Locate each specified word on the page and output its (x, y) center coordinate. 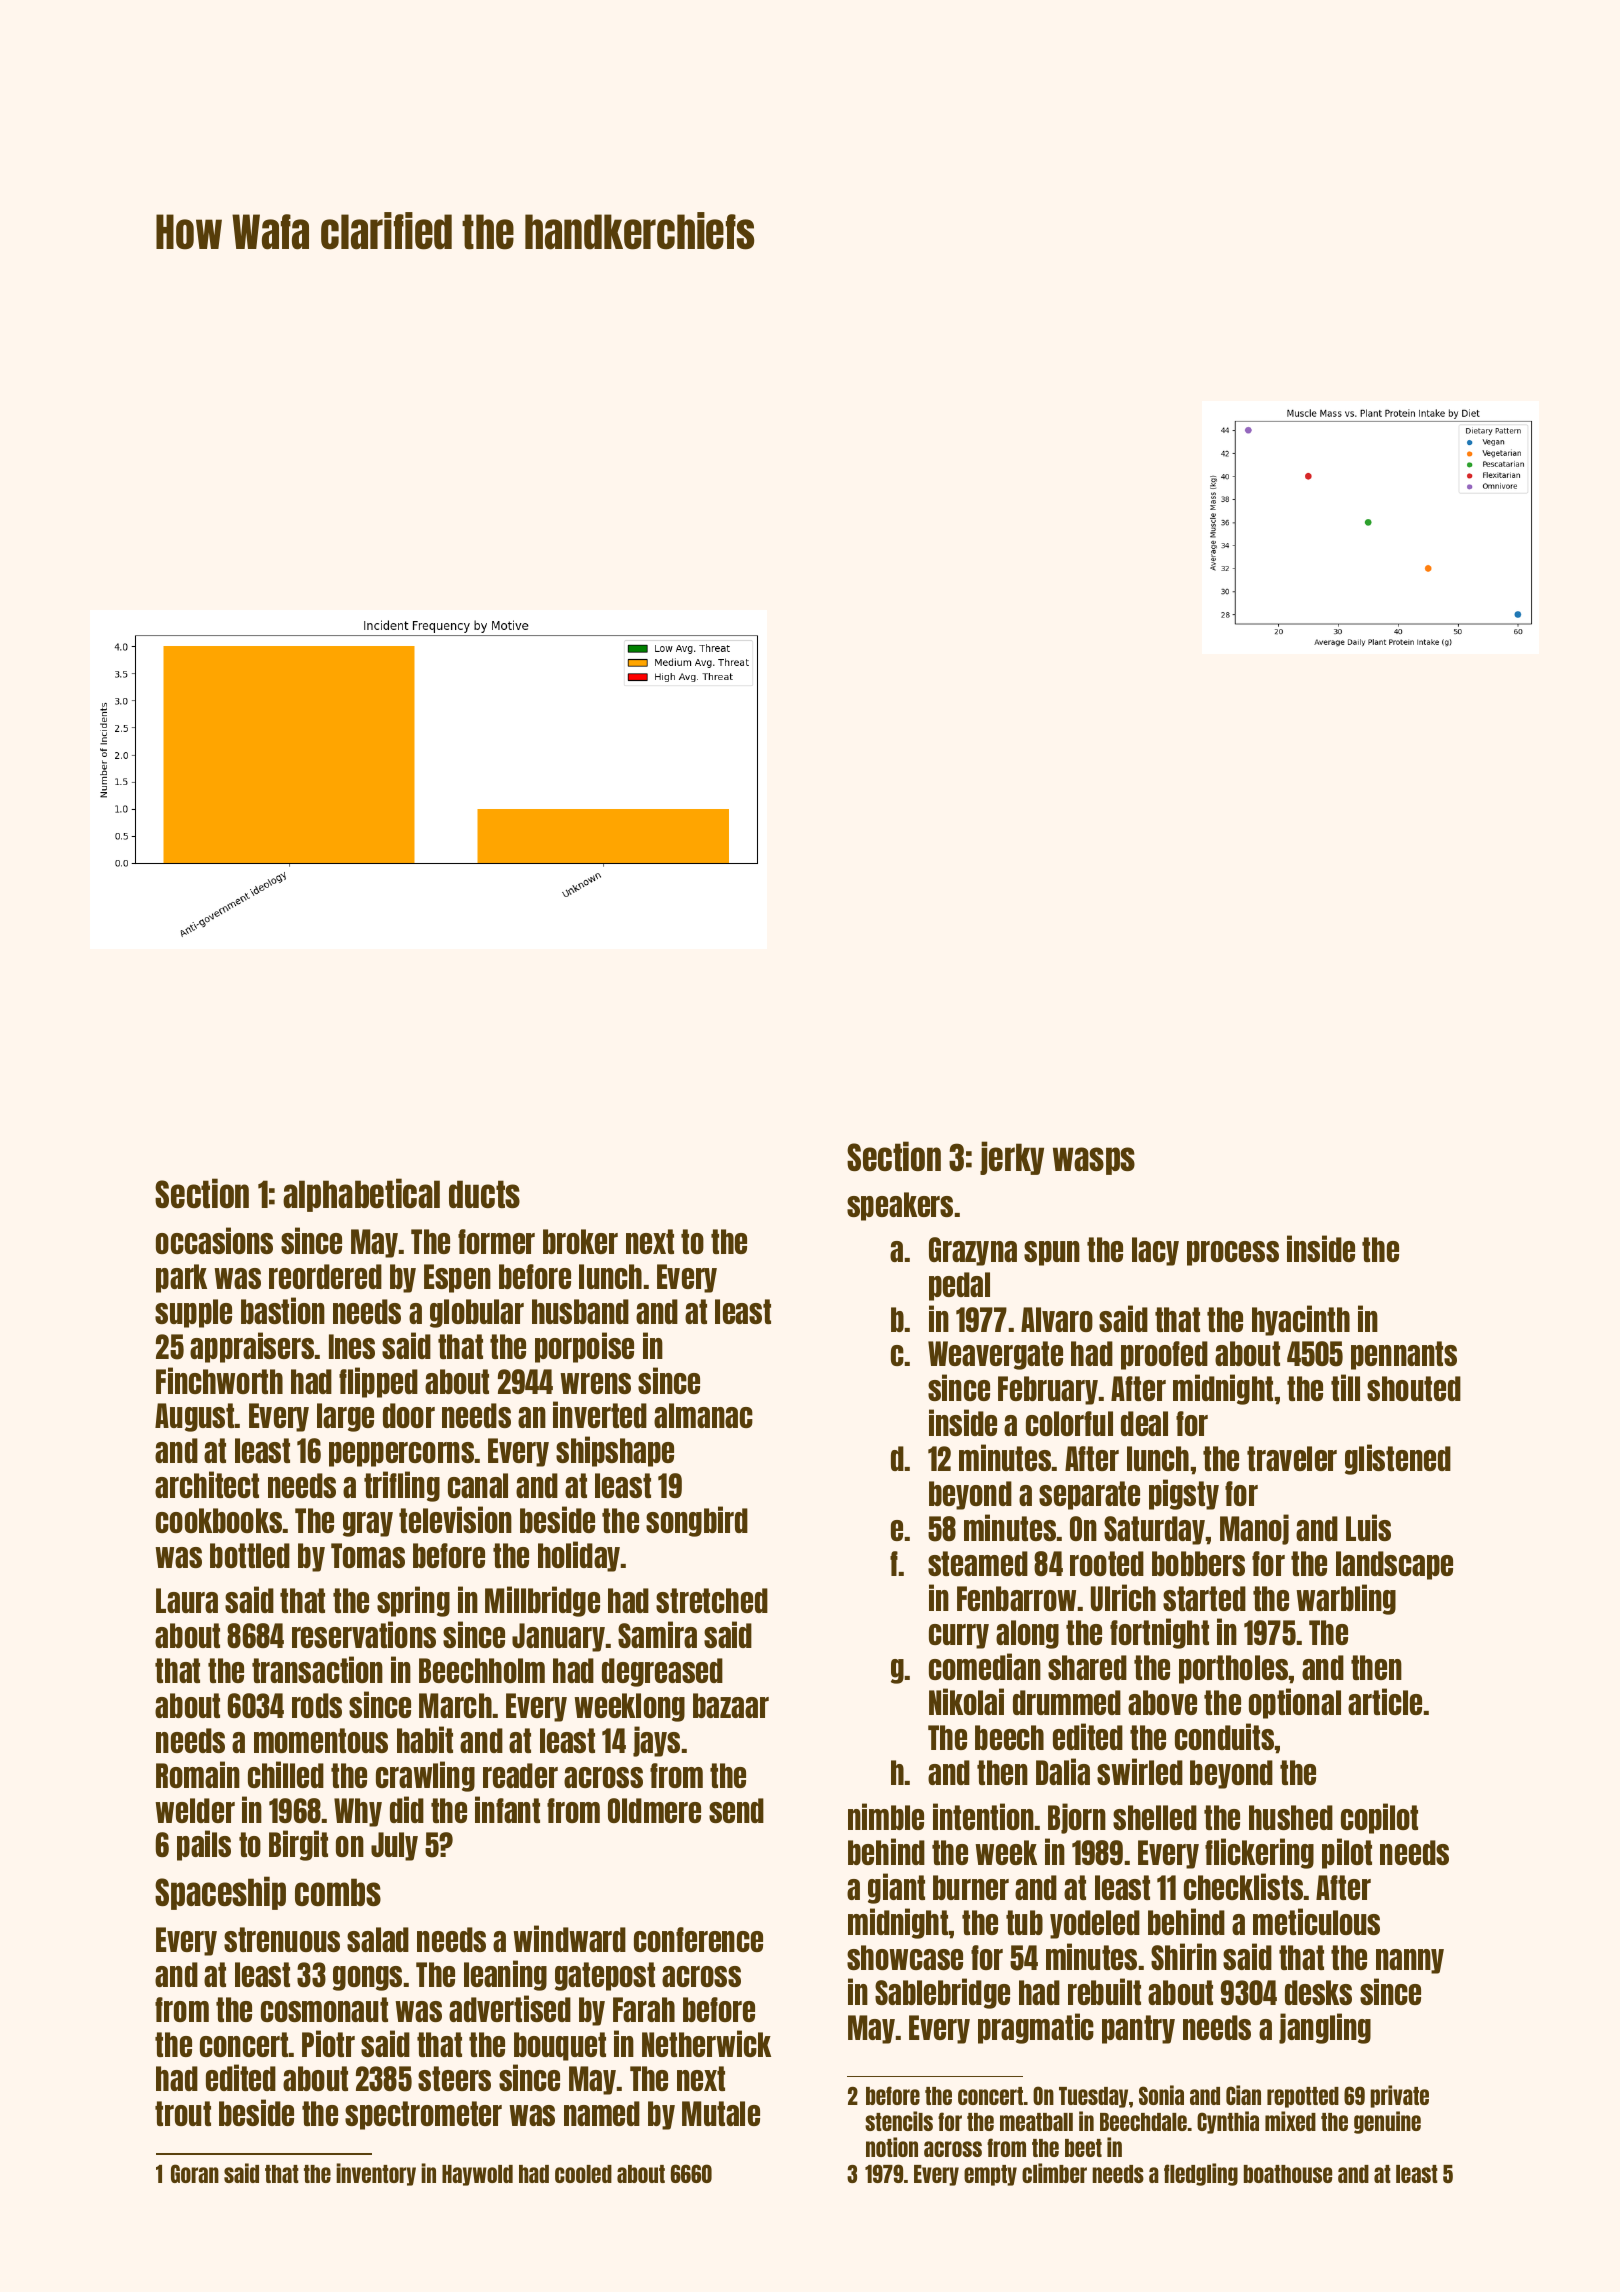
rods (317, 1705)
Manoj (1254, 1529)
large (345, 1417)
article (1385, 1701)
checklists (1243, 1886)
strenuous (282, 1939)
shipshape (615, 1451)
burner (971, 1887)
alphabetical (361, 1195)
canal (478, 1485)
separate (1089, 1495)
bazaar (731, 1705)
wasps (1094, 1161)
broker (580, 1241)
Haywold (477, 2175)
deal (1144, 1423)
